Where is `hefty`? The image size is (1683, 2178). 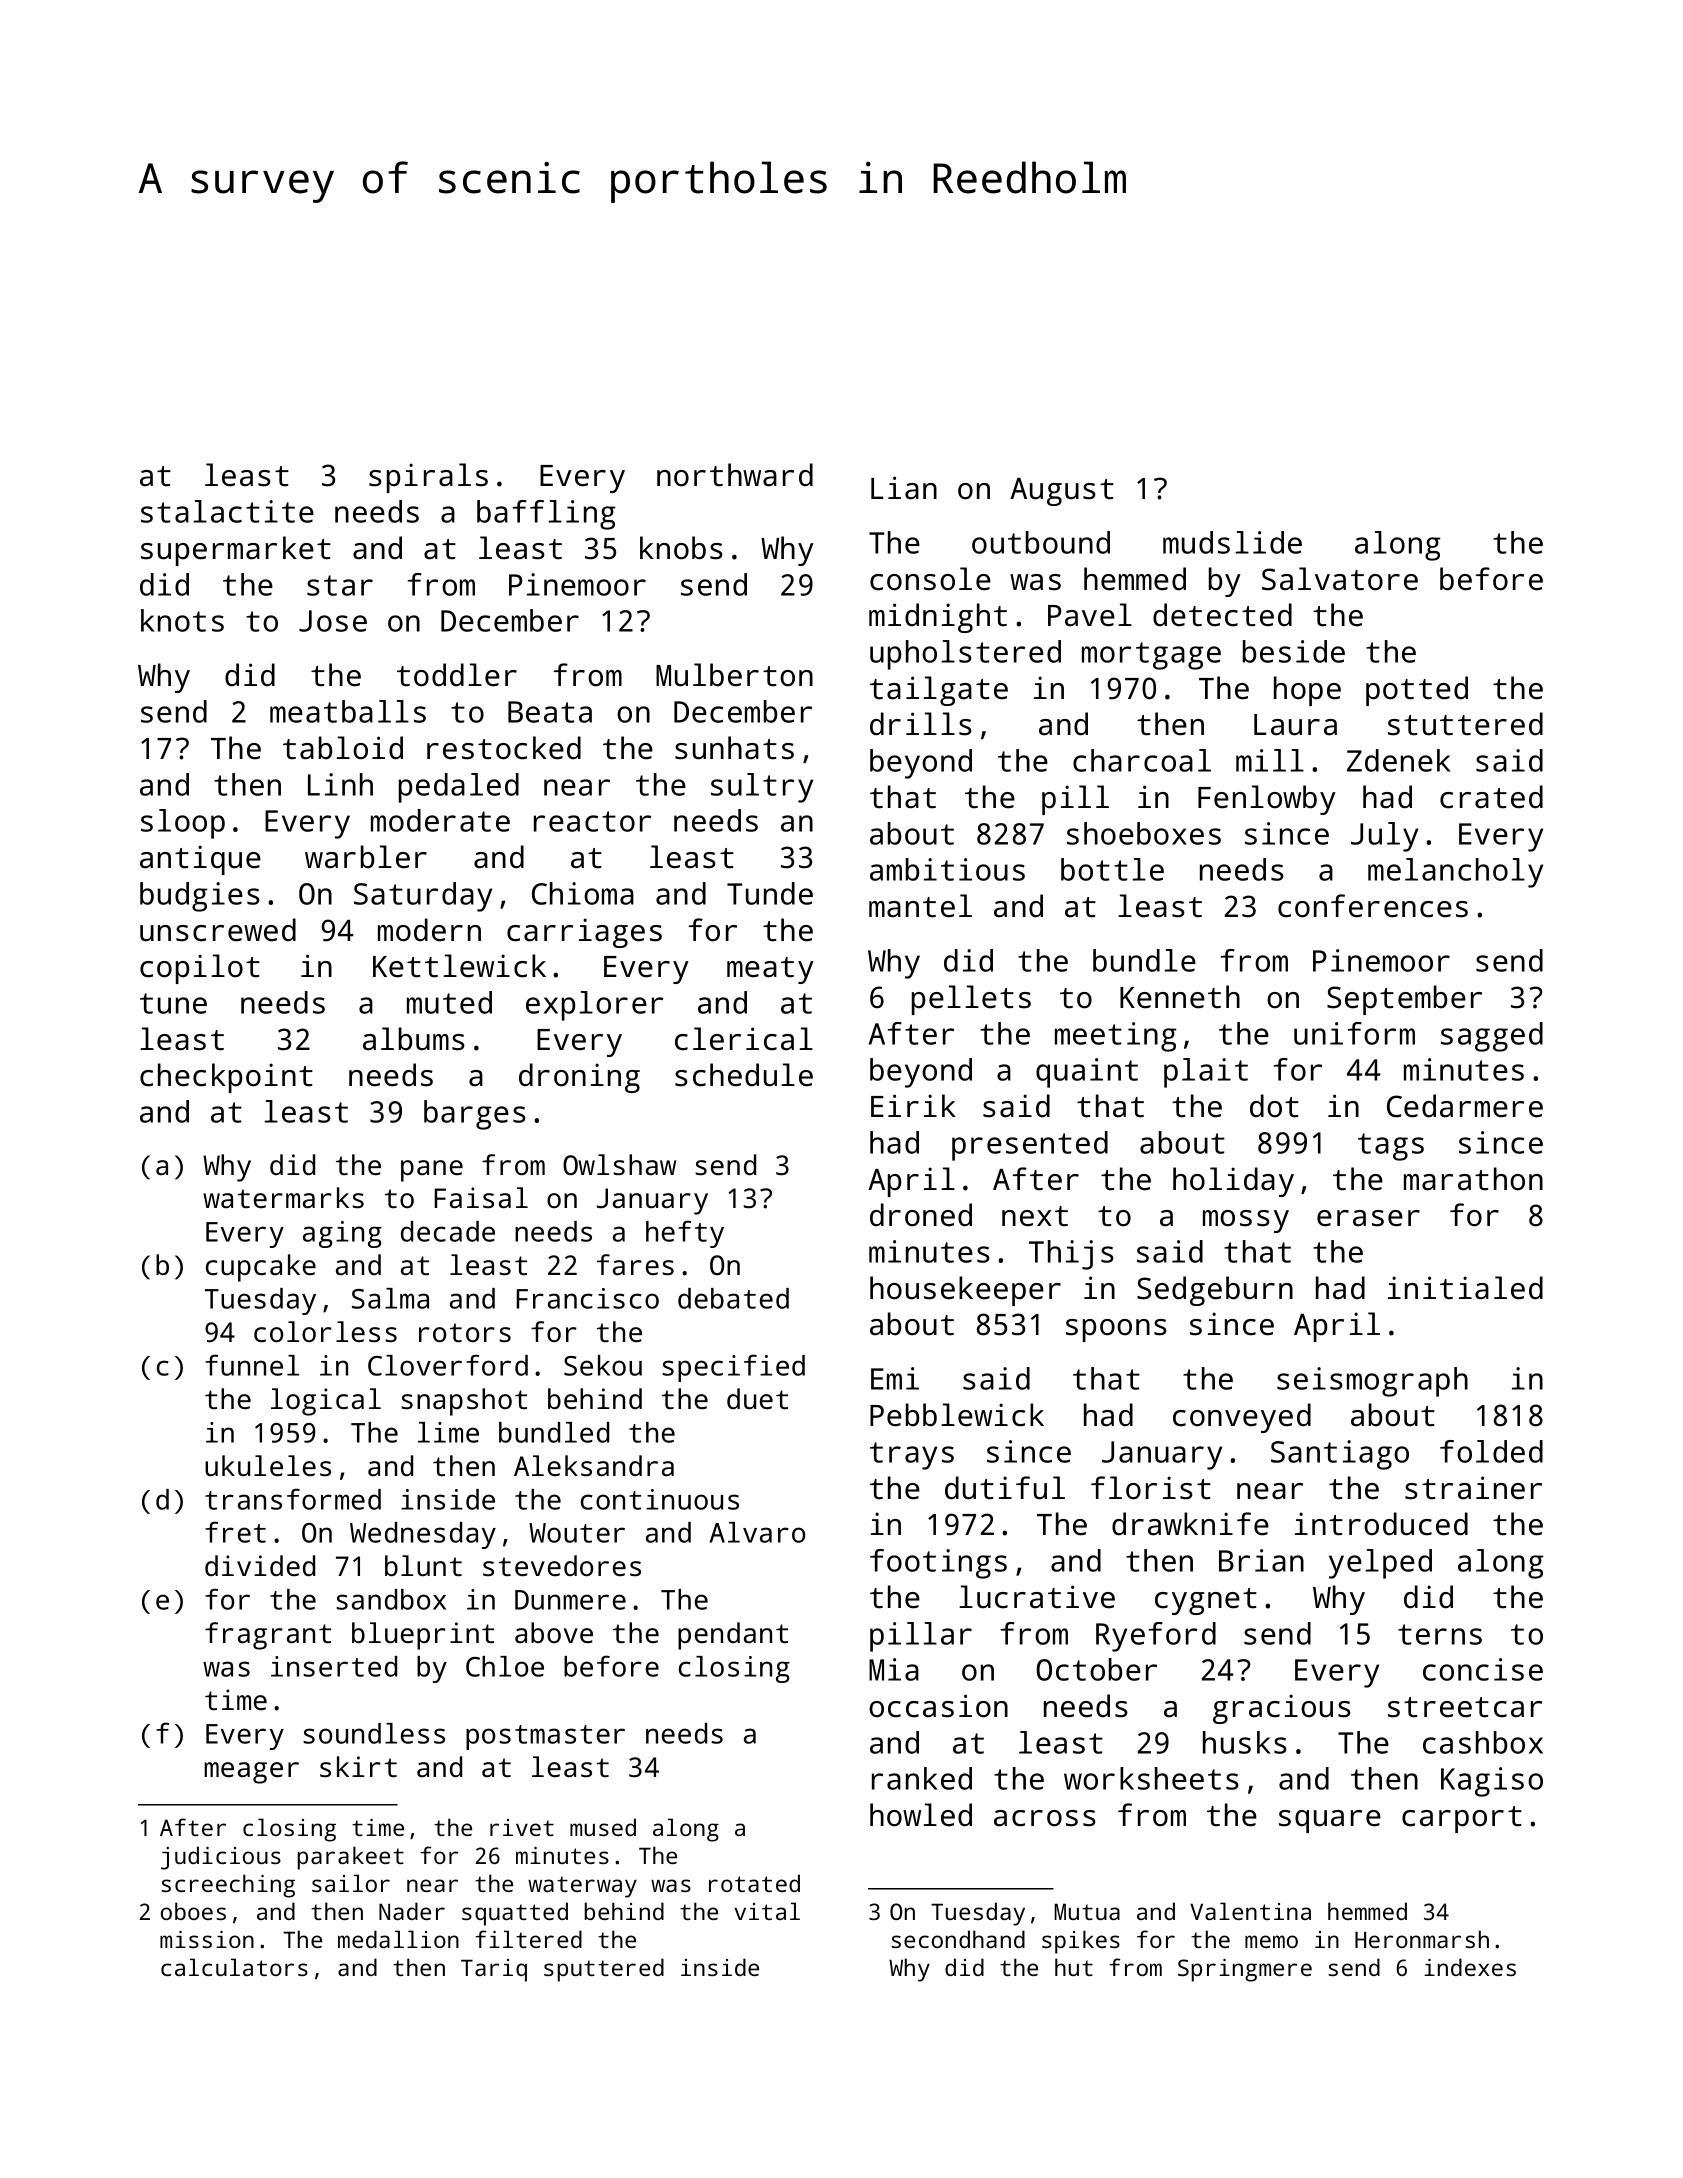
hefty is located at coordinates (685, 1234).
